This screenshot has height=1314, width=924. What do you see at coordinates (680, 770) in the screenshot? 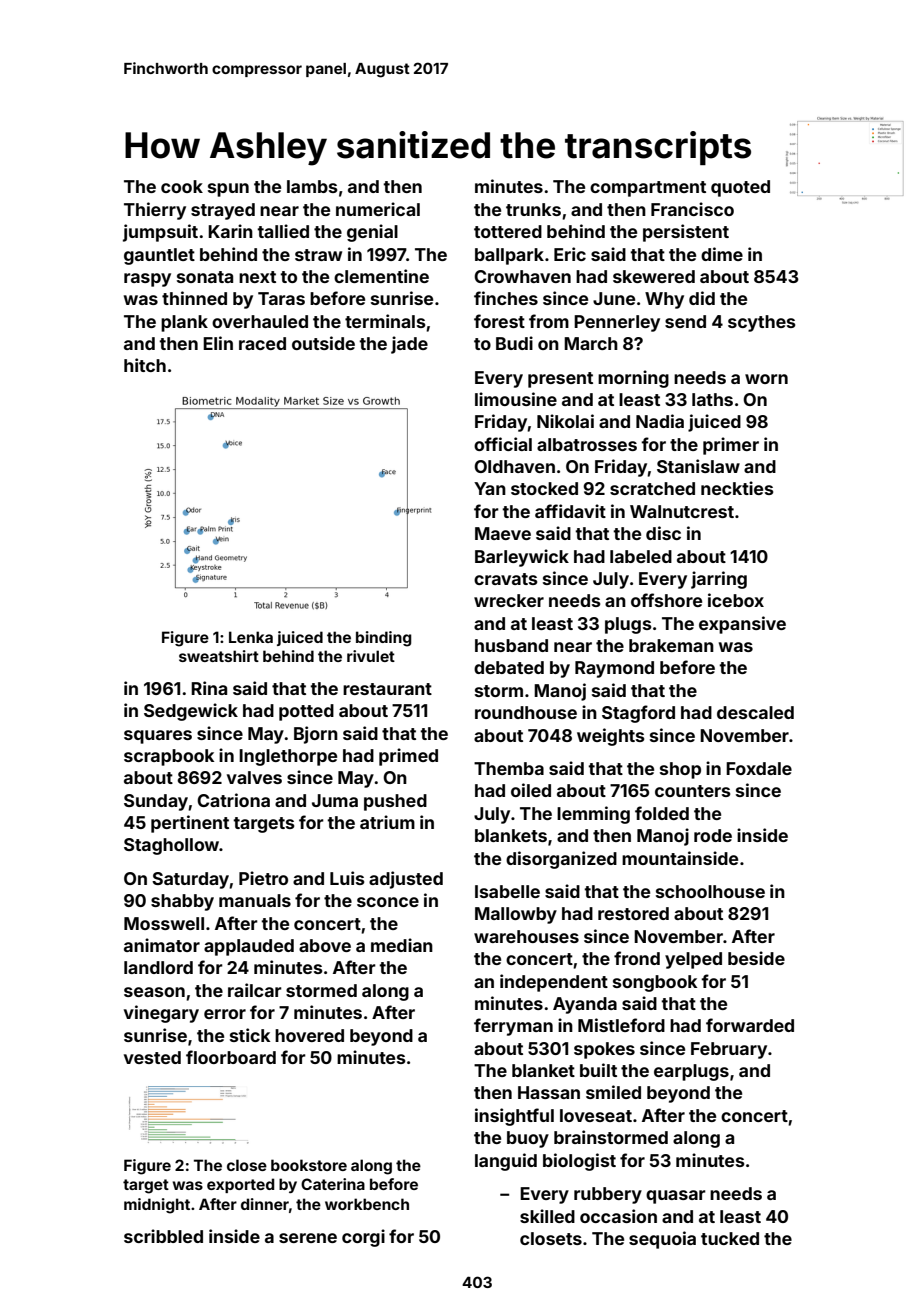
I see `shop` at bounding box center [680, 770].
